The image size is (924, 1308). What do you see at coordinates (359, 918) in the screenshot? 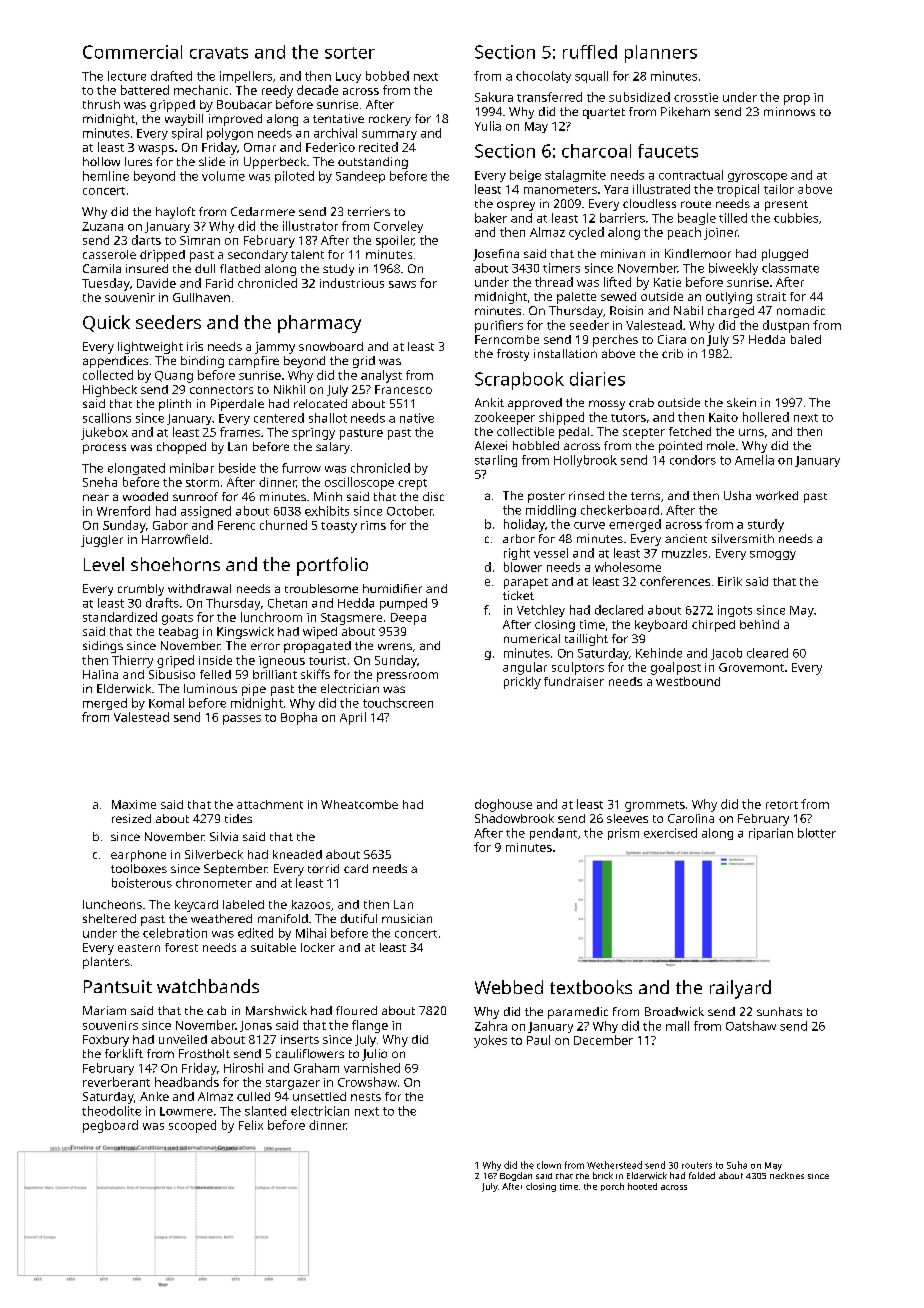
I see `dutiful` at bounding box center [359, 918].
